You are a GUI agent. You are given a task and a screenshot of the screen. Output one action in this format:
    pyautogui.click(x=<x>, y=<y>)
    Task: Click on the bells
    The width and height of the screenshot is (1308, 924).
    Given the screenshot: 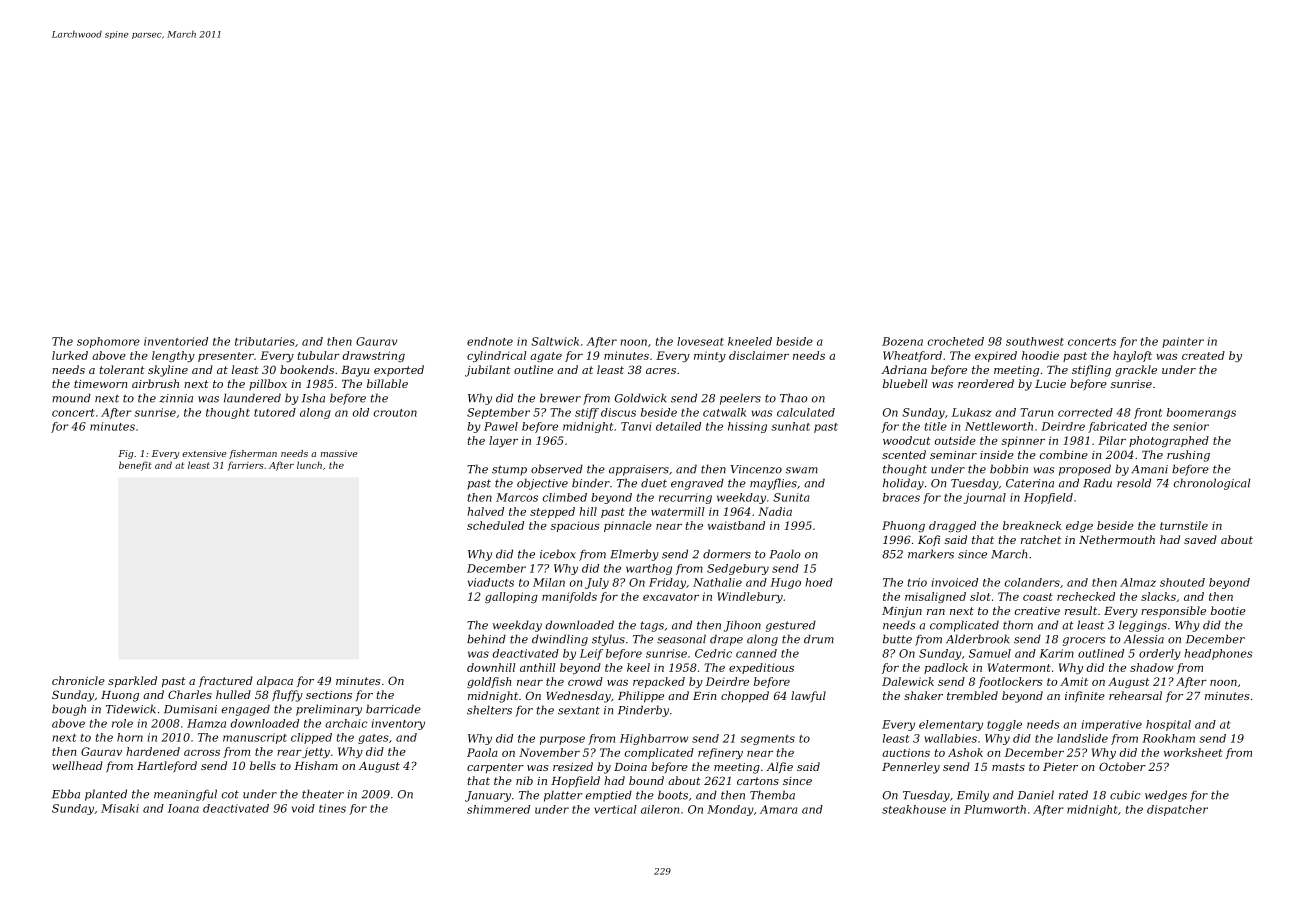 What is the action you would take?
    pyautogui.click(x=263, y=765)
